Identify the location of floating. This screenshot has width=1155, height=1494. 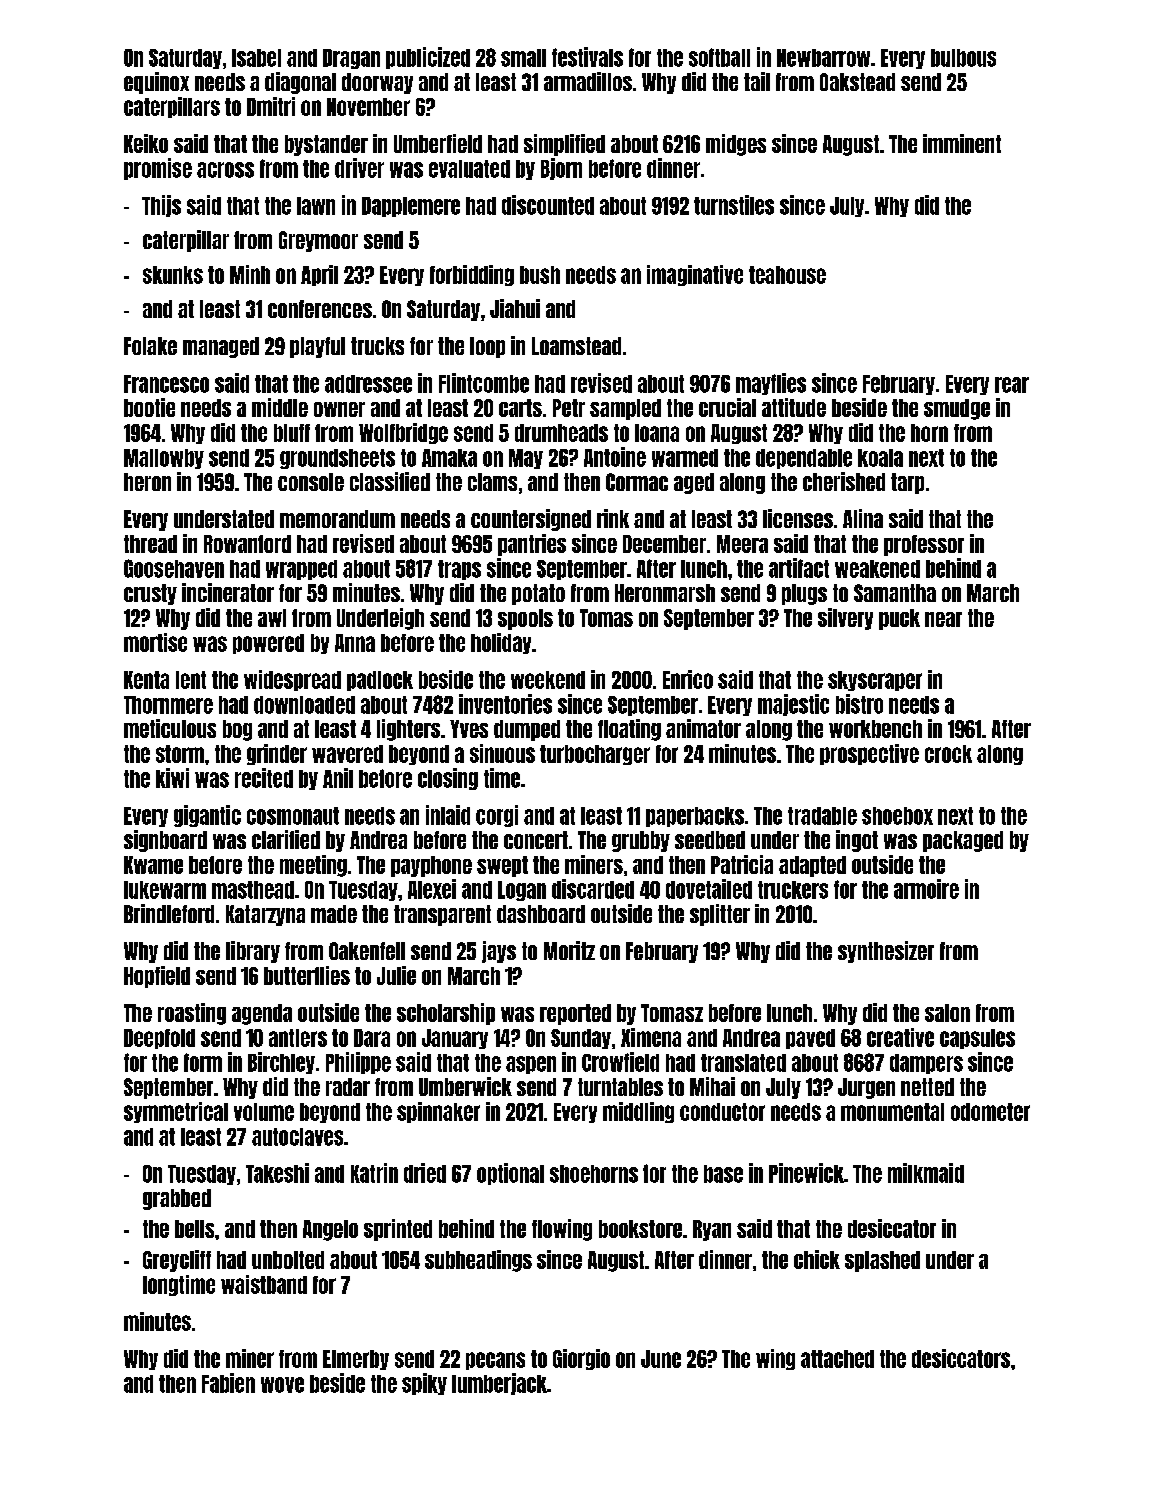
(629, 730).
